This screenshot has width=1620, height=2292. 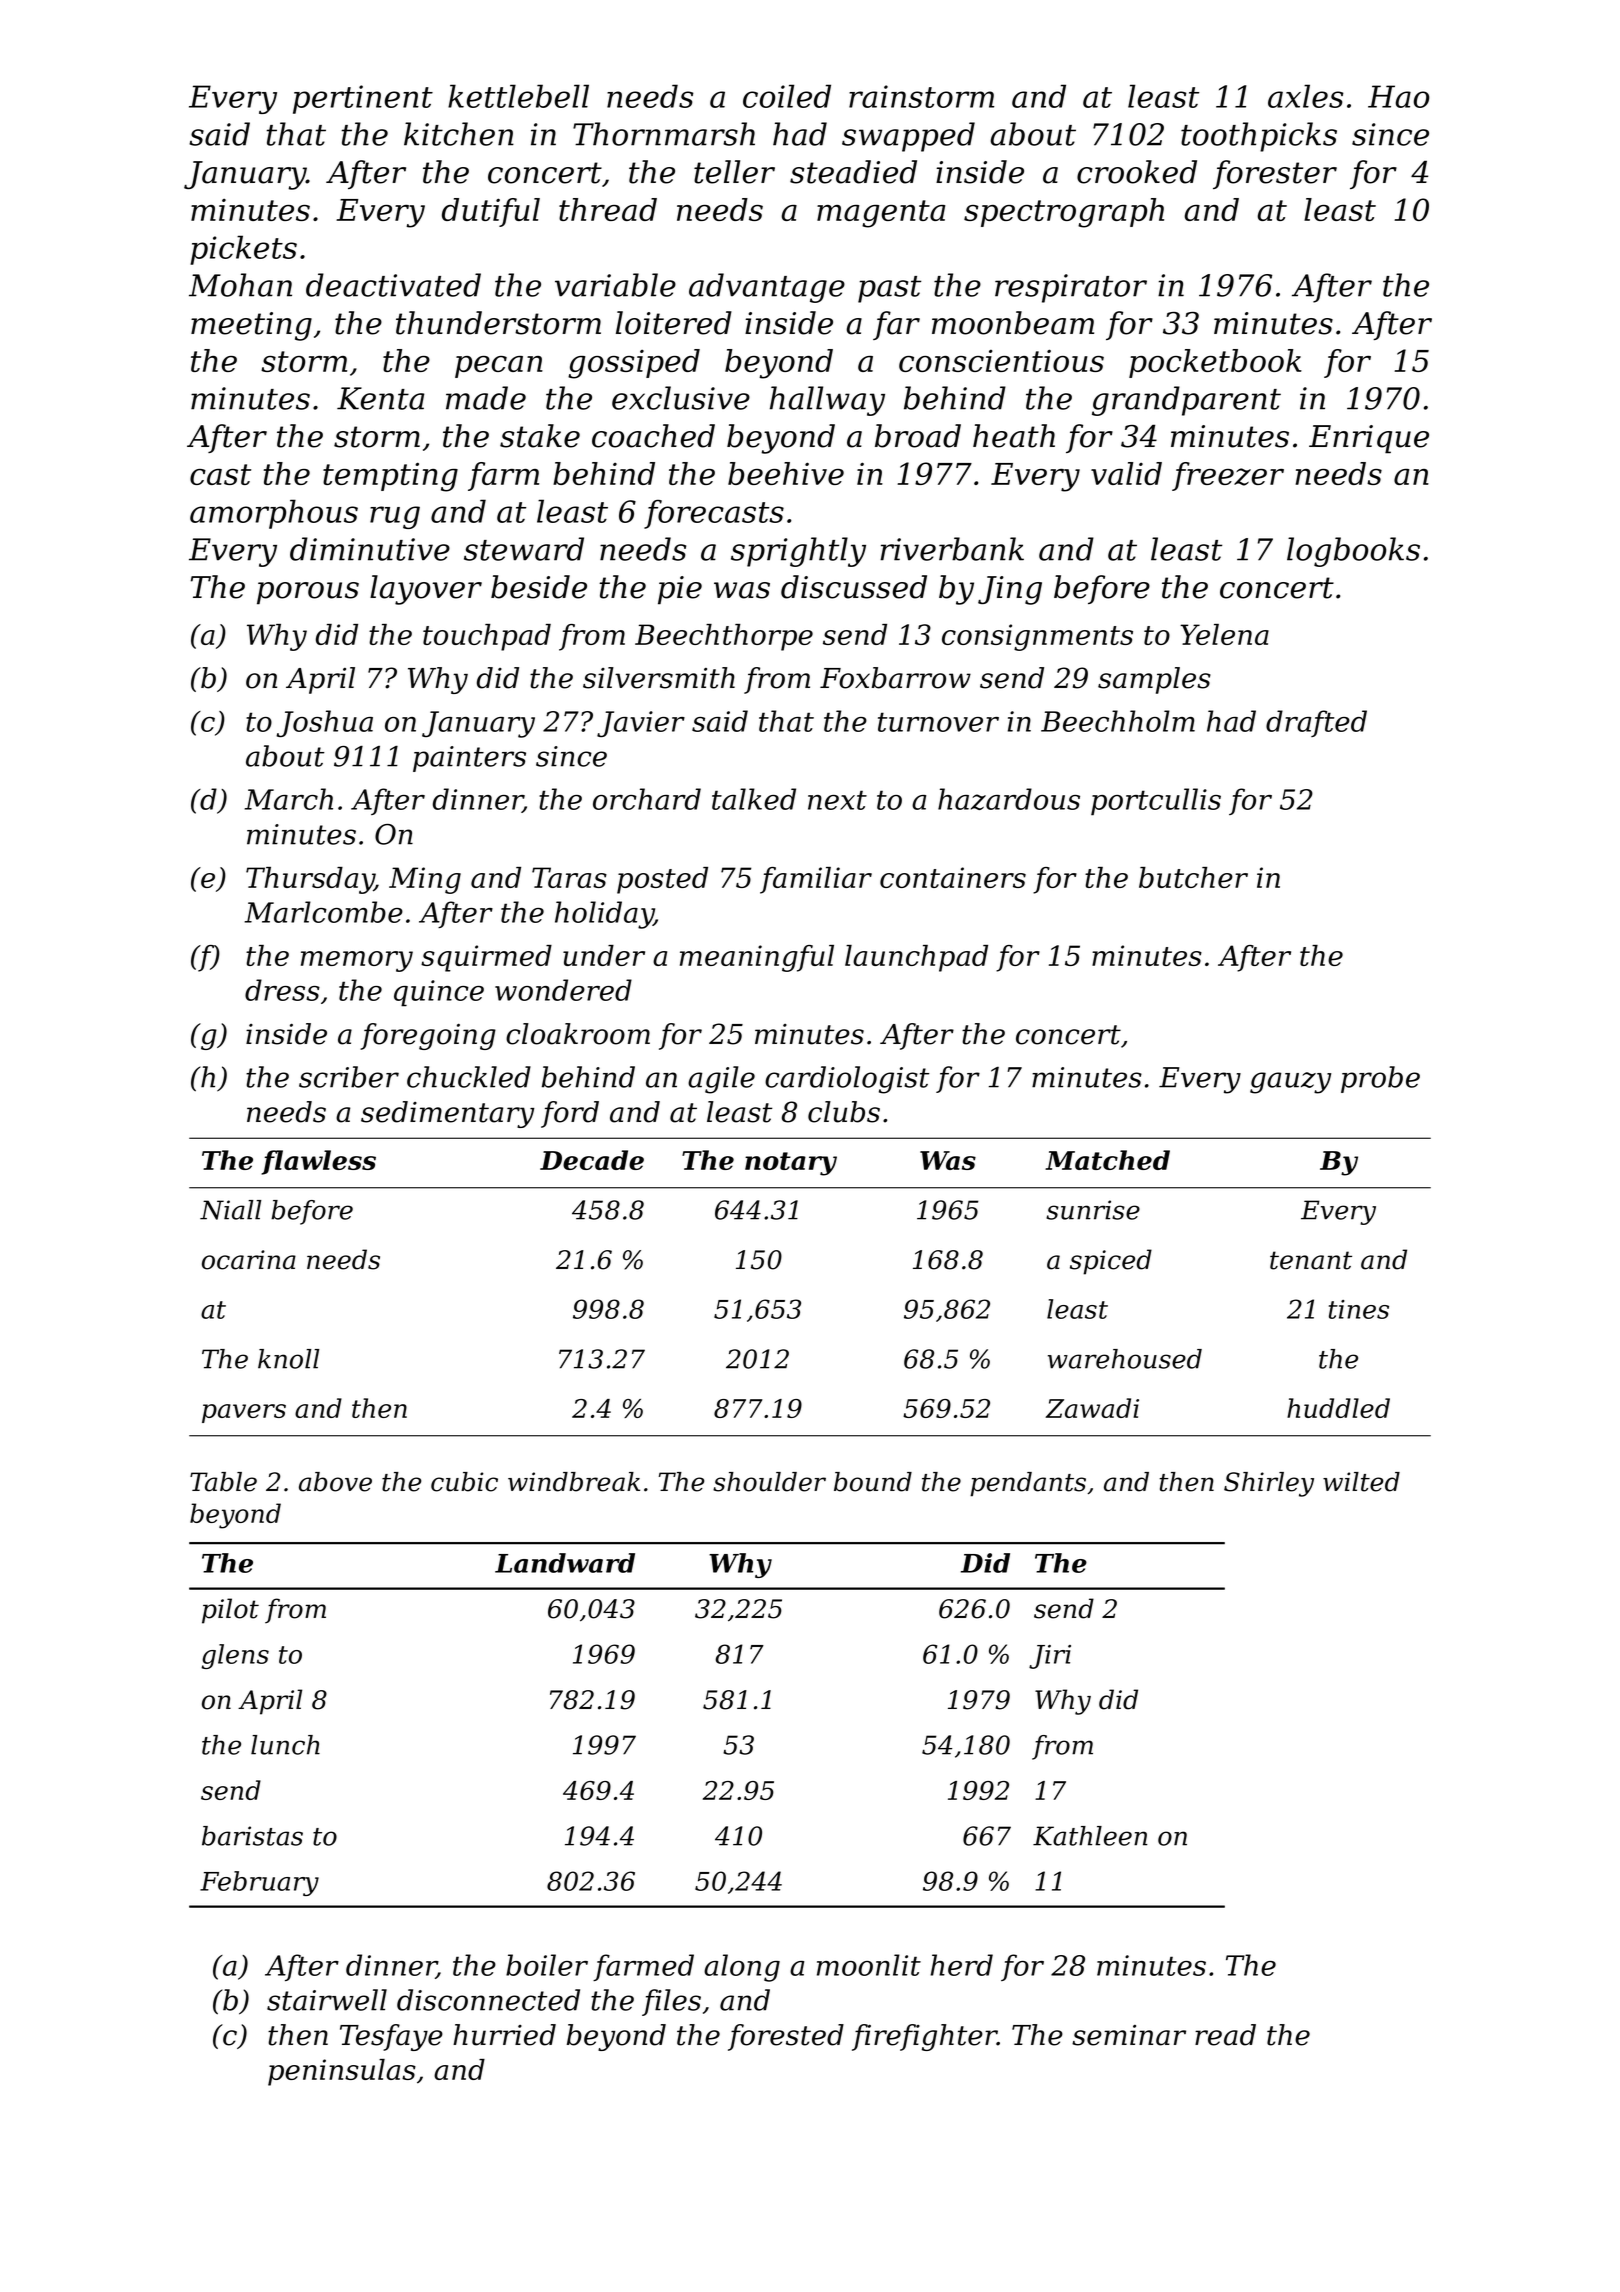 I want to click on kitchen, so click(x=459, y=134).
